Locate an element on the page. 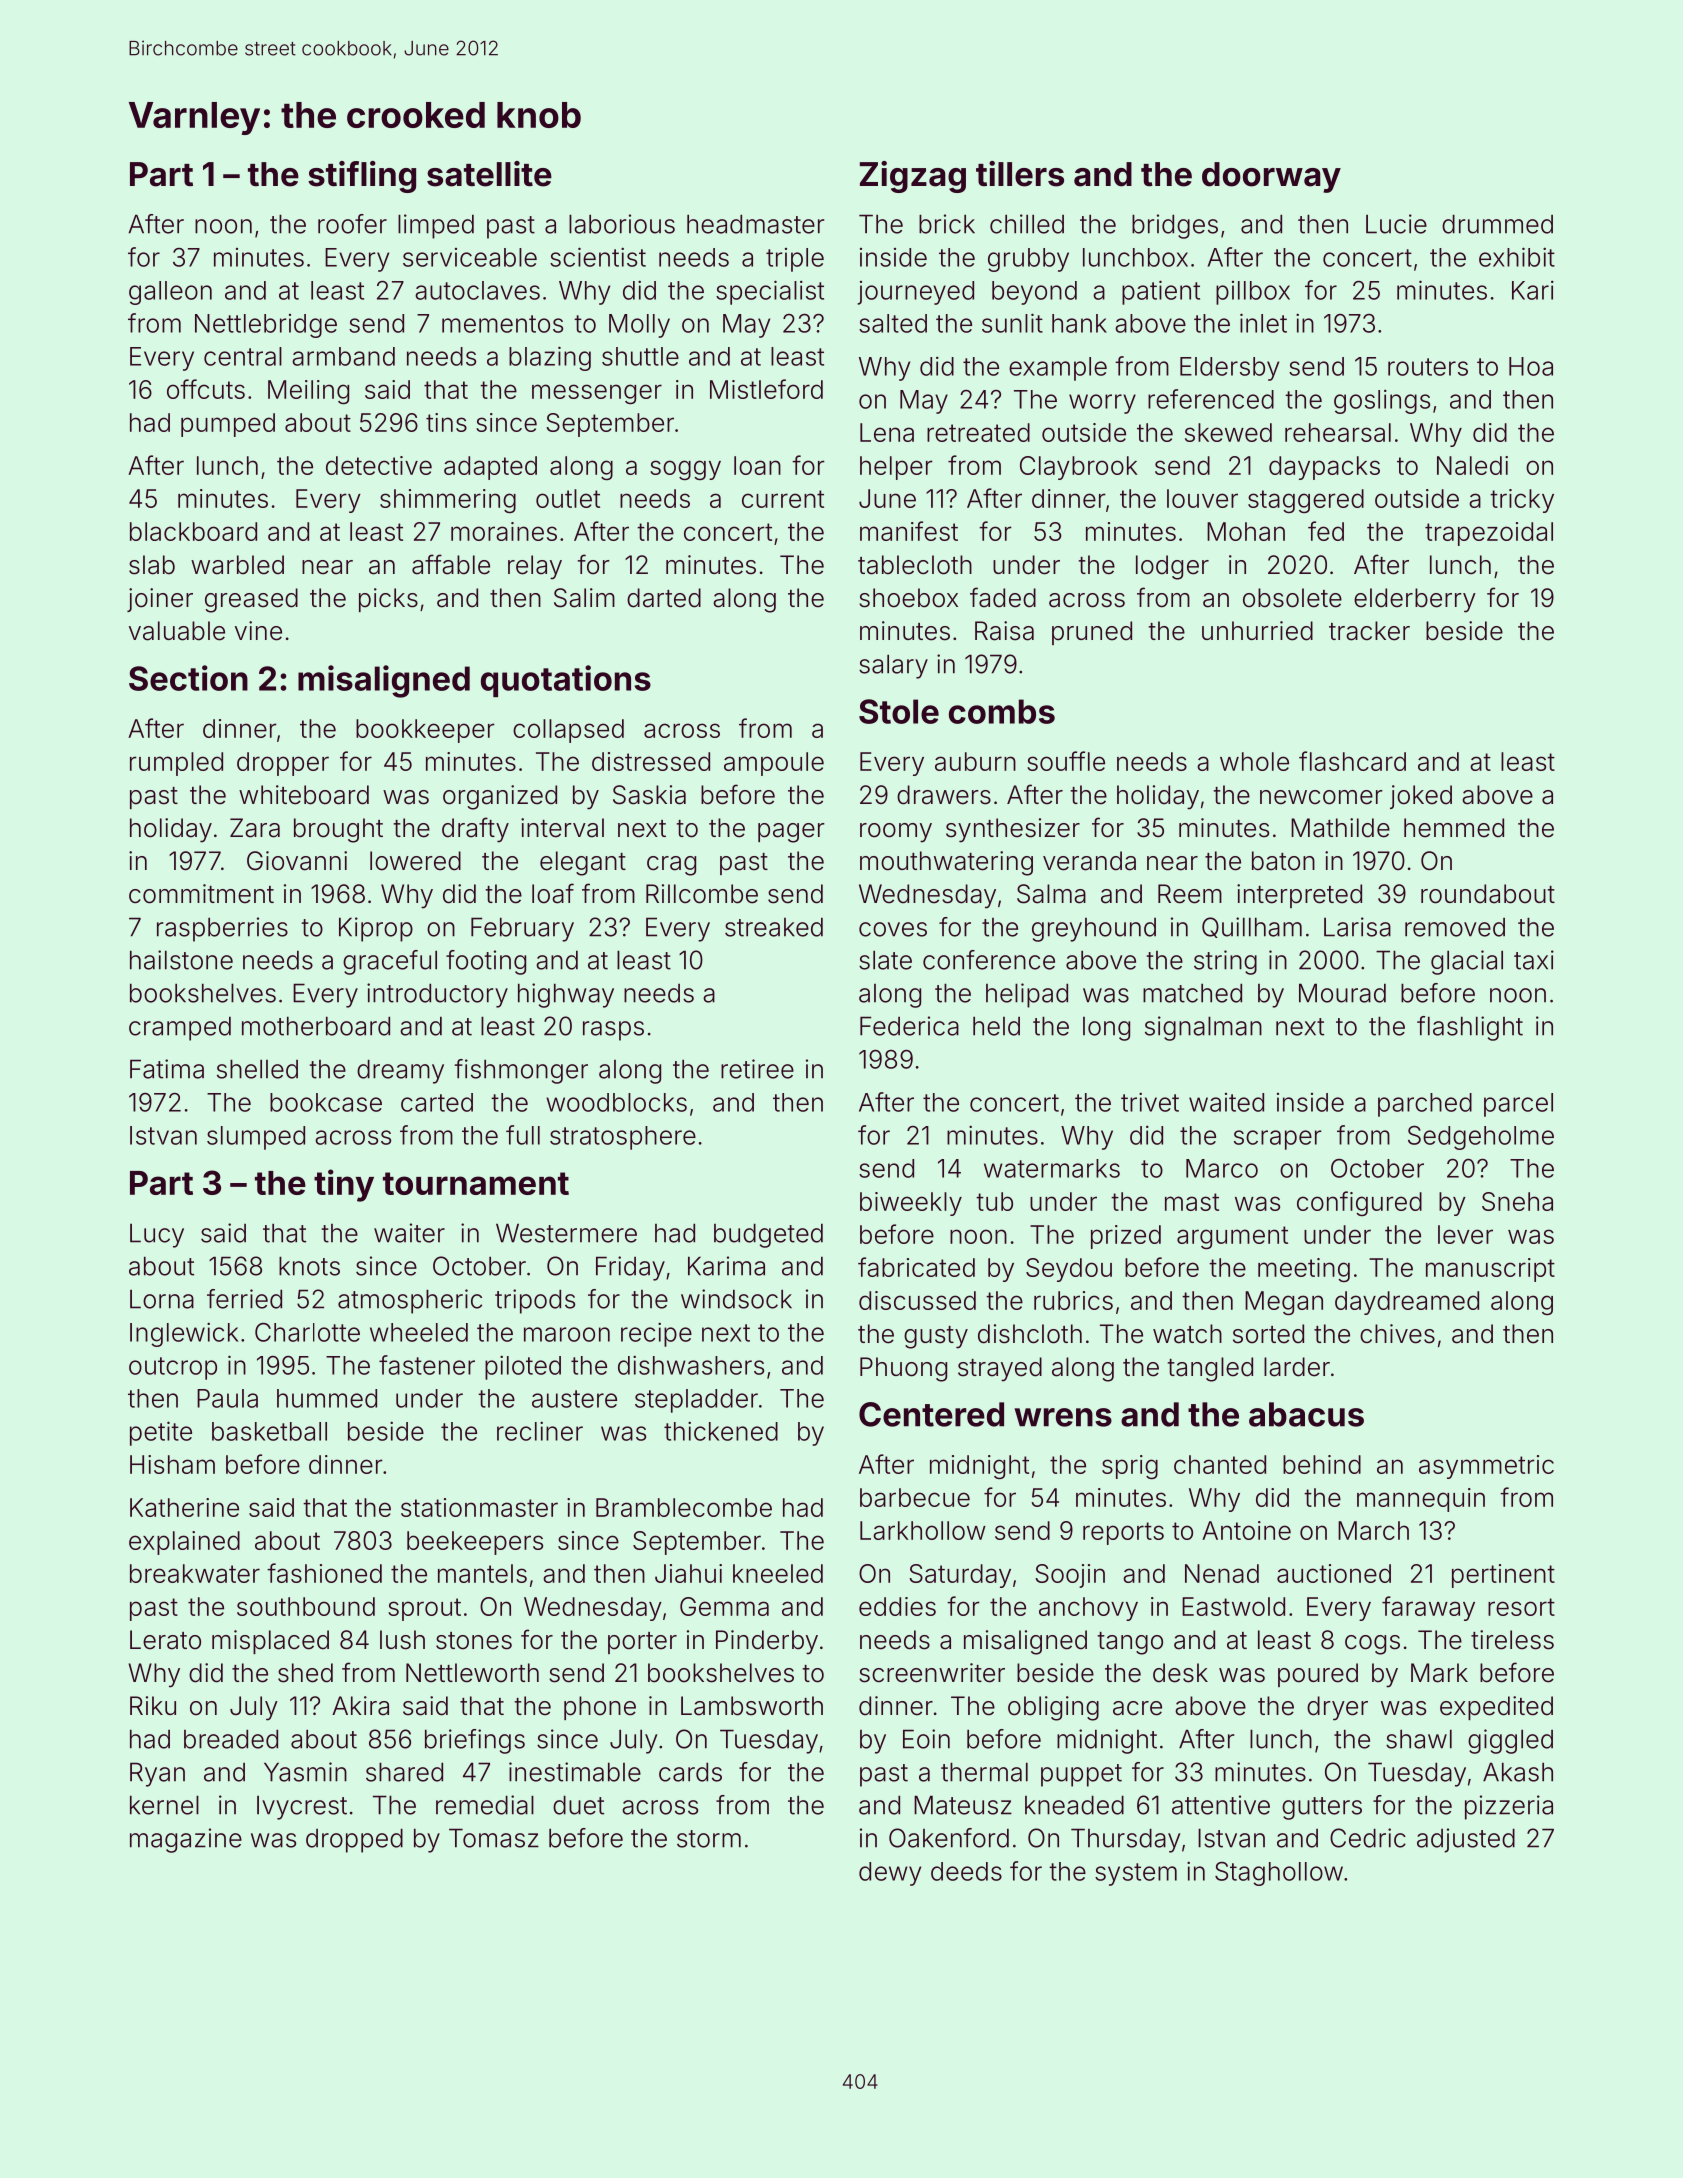 The height and width of the image is (2178, 1683). phone is located at coordinates (600, 1708).
